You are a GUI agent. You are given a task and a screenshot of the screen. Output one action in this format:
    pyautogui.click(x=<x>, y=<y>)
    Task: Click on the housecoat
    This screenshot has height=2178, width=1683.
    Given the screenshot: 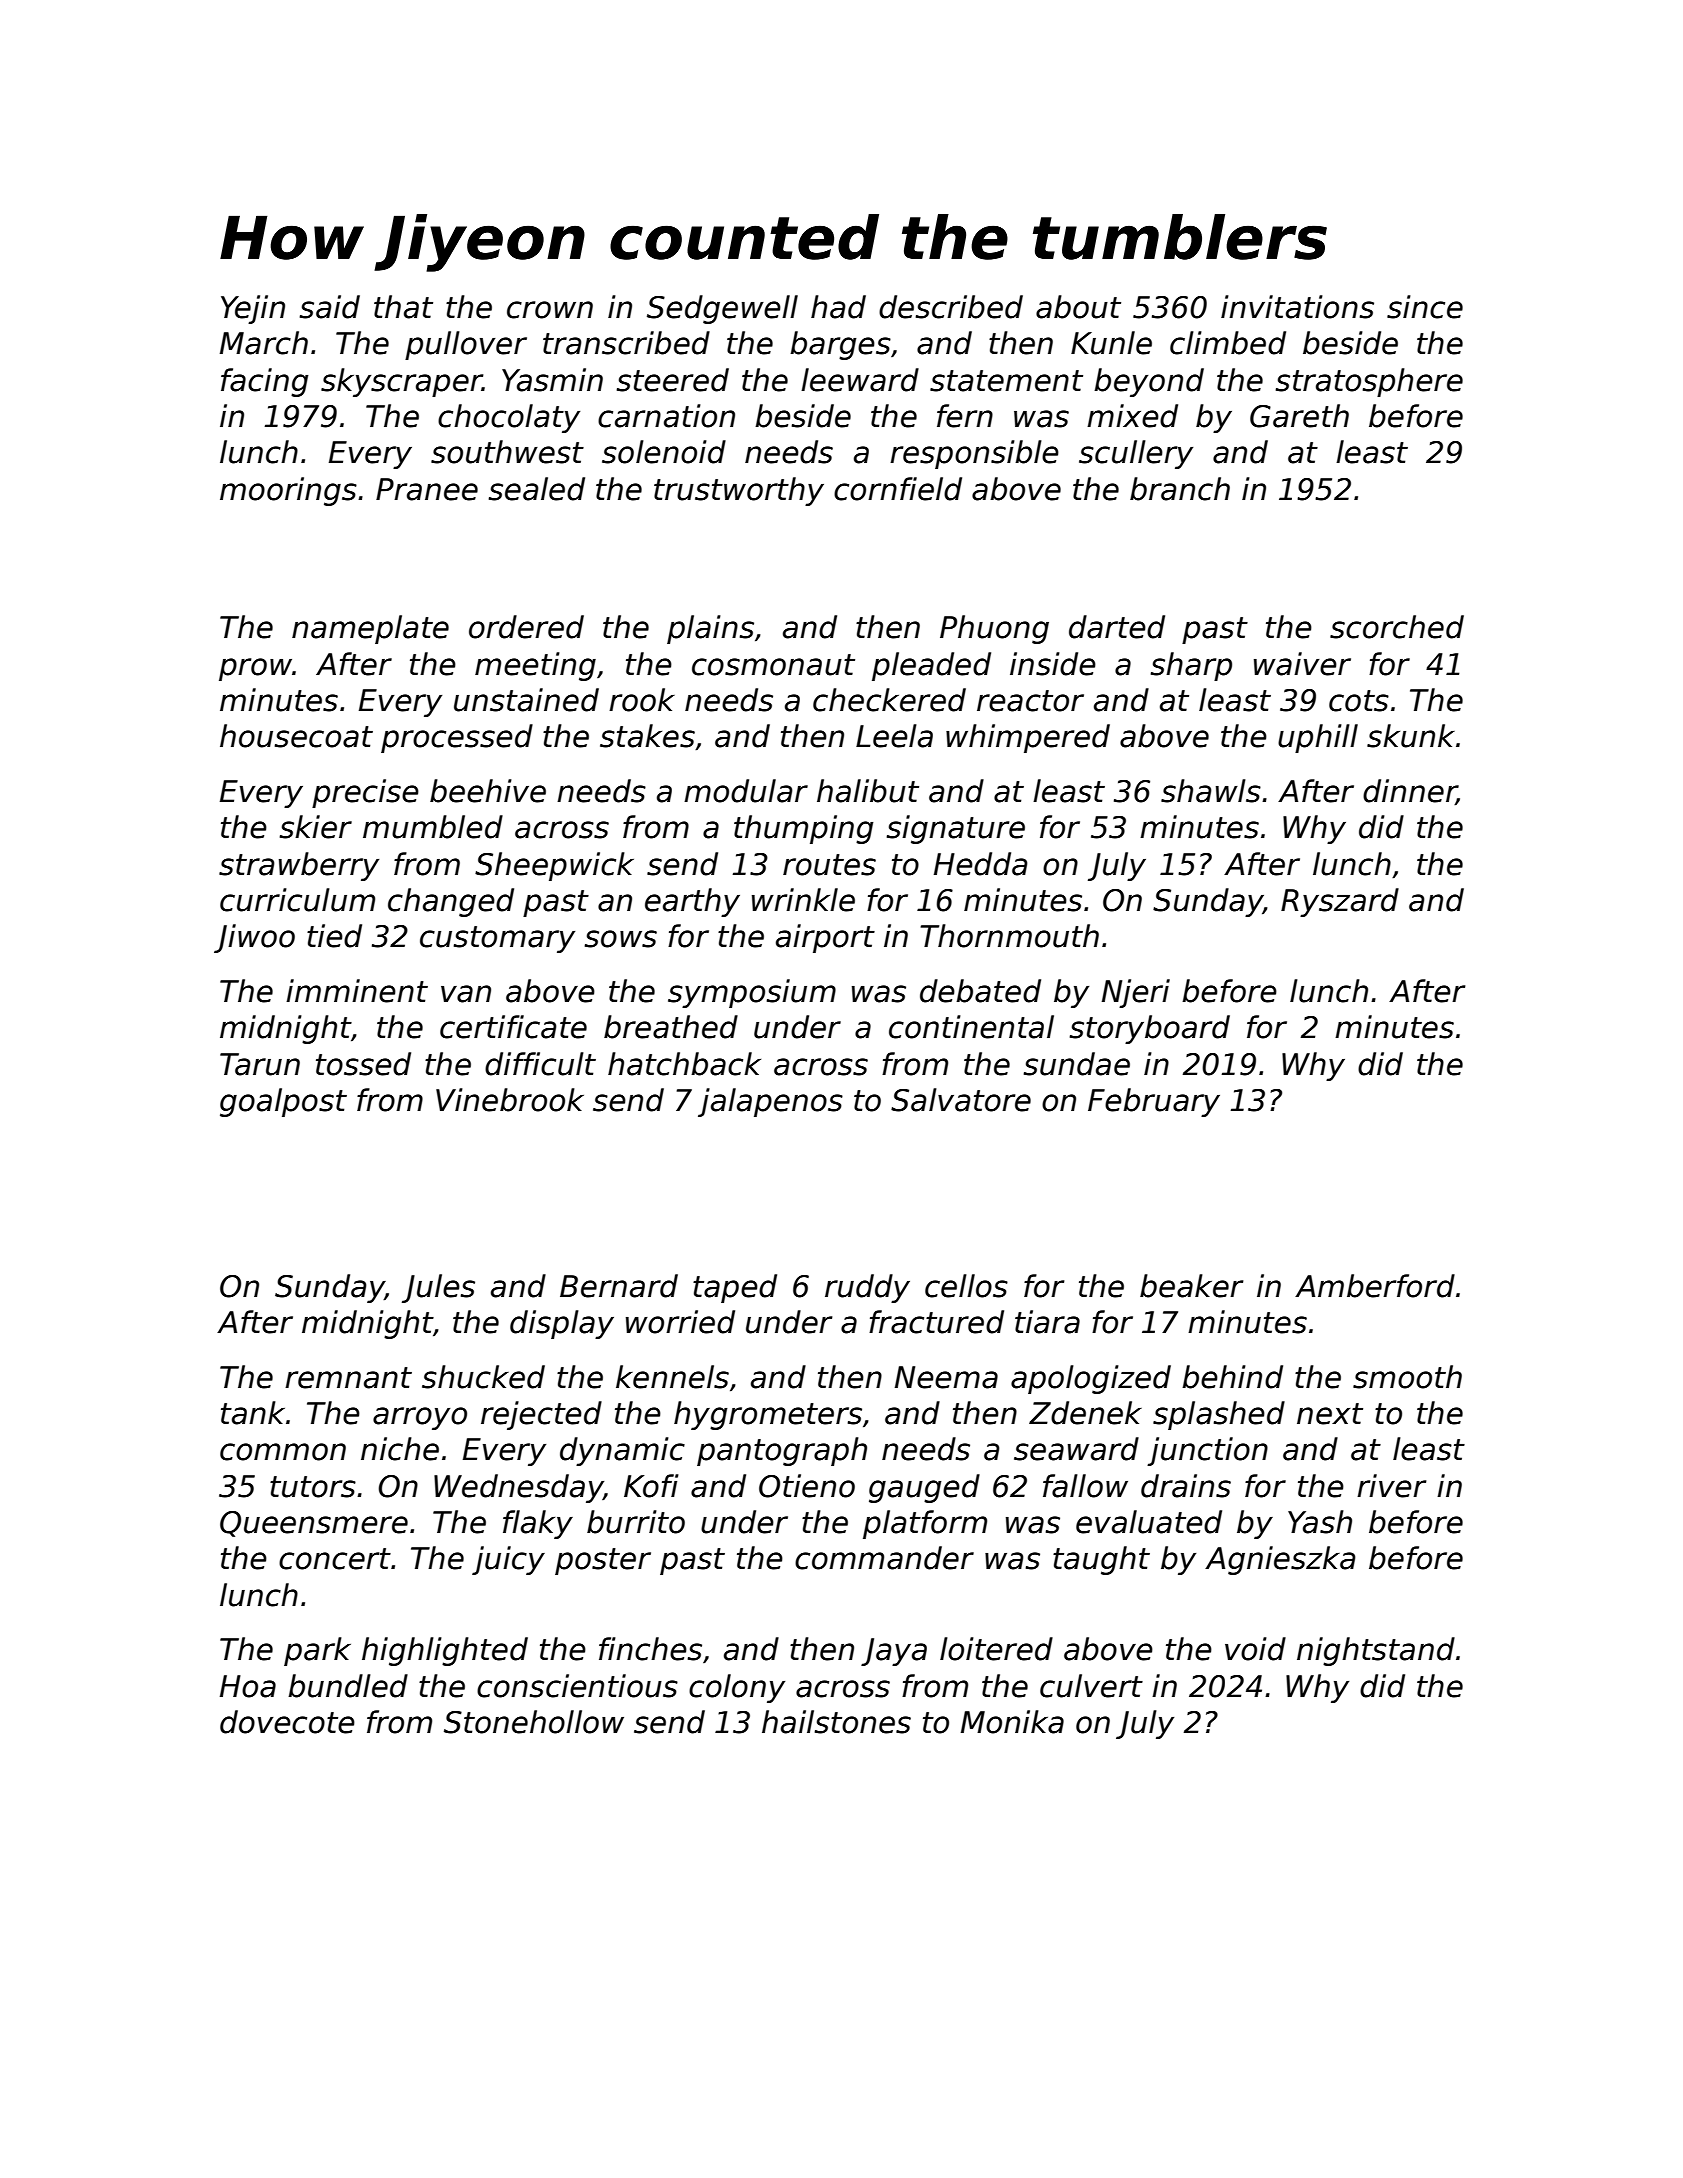 What is the action you would take?
    pyautogui.click(x=296, y=736)
